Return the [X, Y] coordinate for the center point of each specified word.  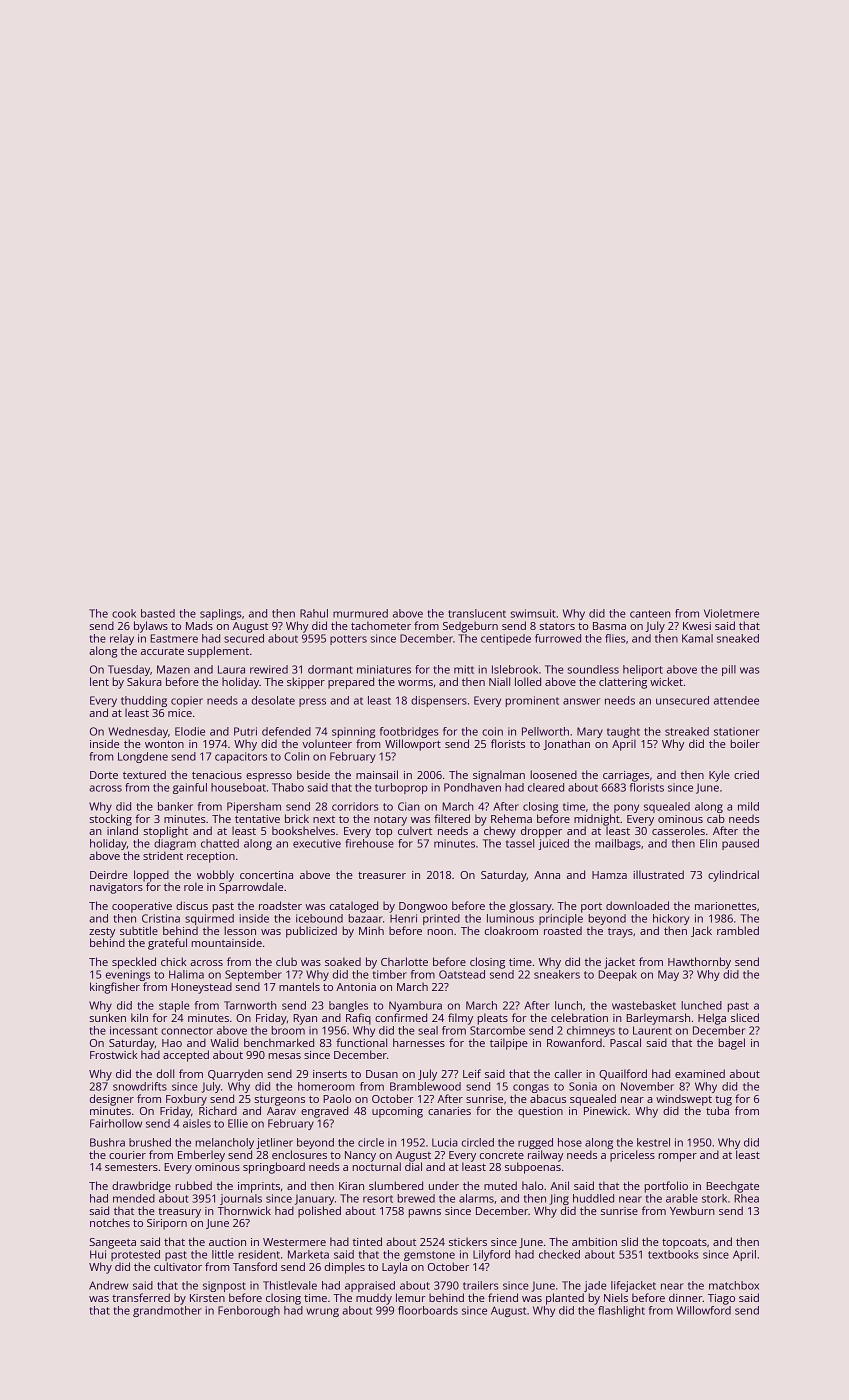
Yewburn [692, 1210]
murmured [360, 613]
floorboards [428, 1310]
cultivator [178, 1266]
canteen [650, 614]
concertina [266, 875]
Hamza [609, 875]
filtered [452, 818]
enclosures [299, 1154]
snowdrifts [140, 1086]
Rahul [314, 613]
